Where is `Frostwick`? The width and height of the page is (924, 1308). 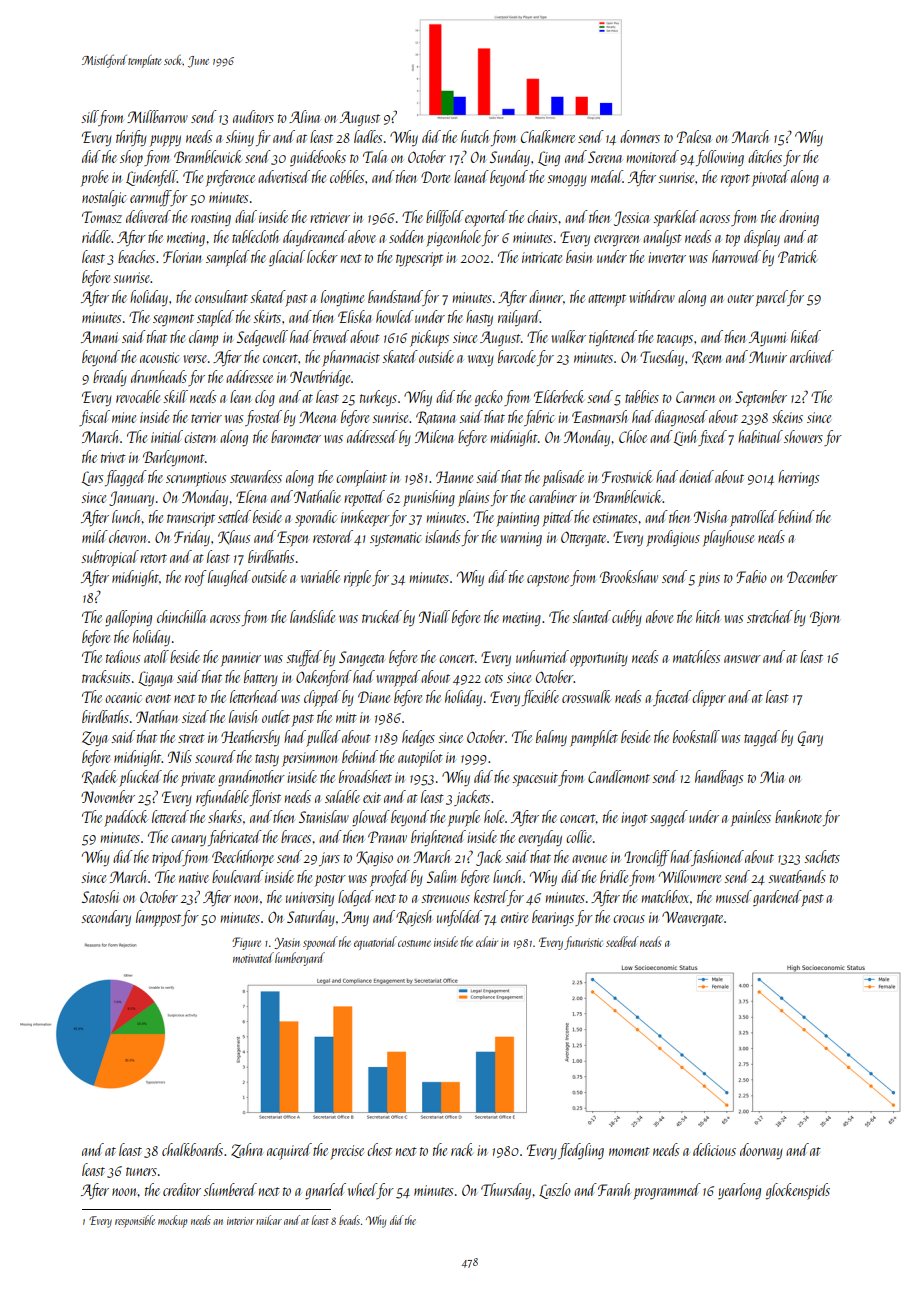
Frostwick is located at coordinates (627, 476).
